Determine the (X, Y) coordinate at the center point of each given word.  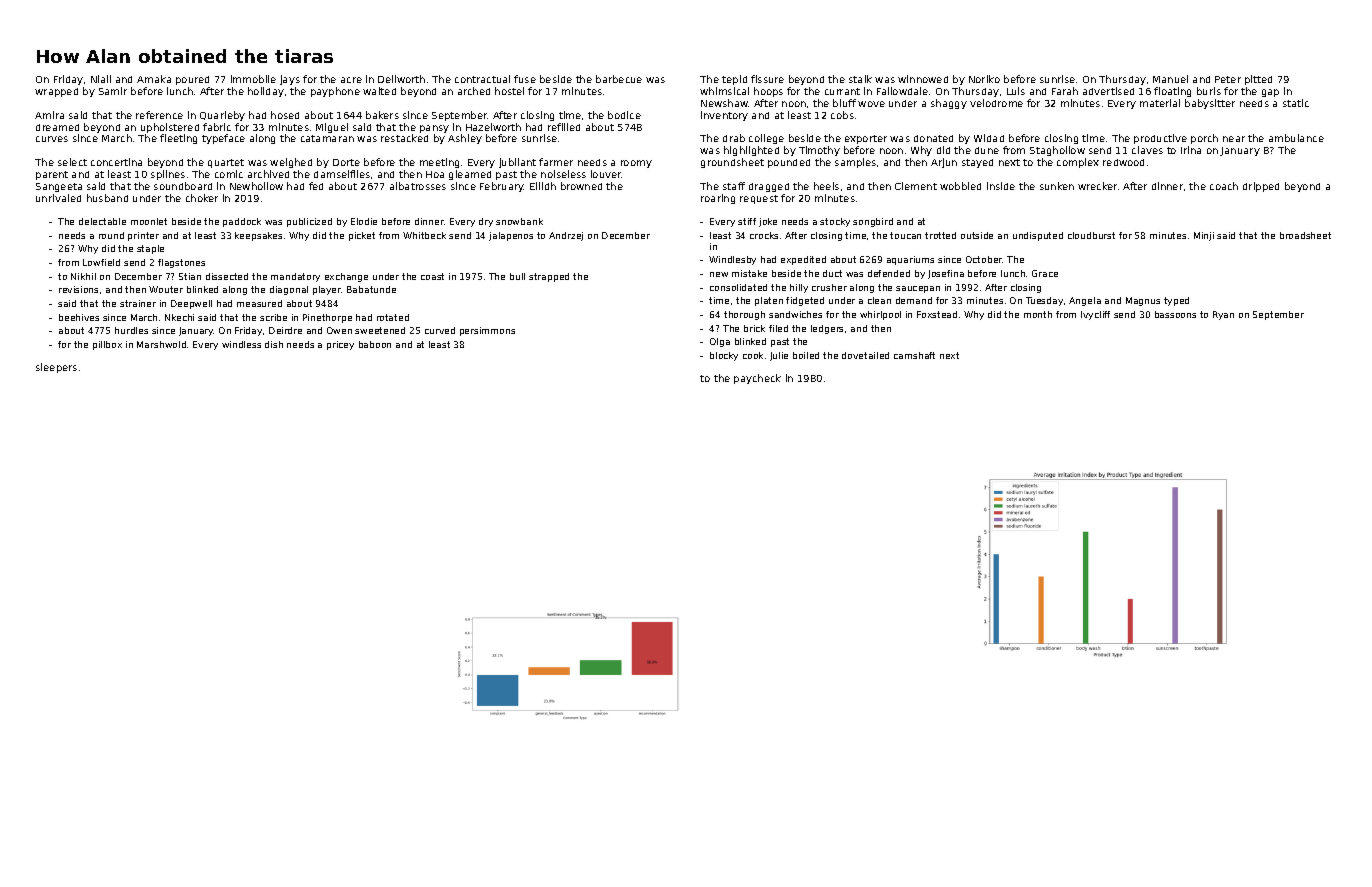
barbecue (619, 79)
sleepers (56, 368)
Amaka (154, 79)
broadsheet (1305, 235)
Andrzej (566, 236)
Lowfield (101, 262)
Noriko (984, 79)
